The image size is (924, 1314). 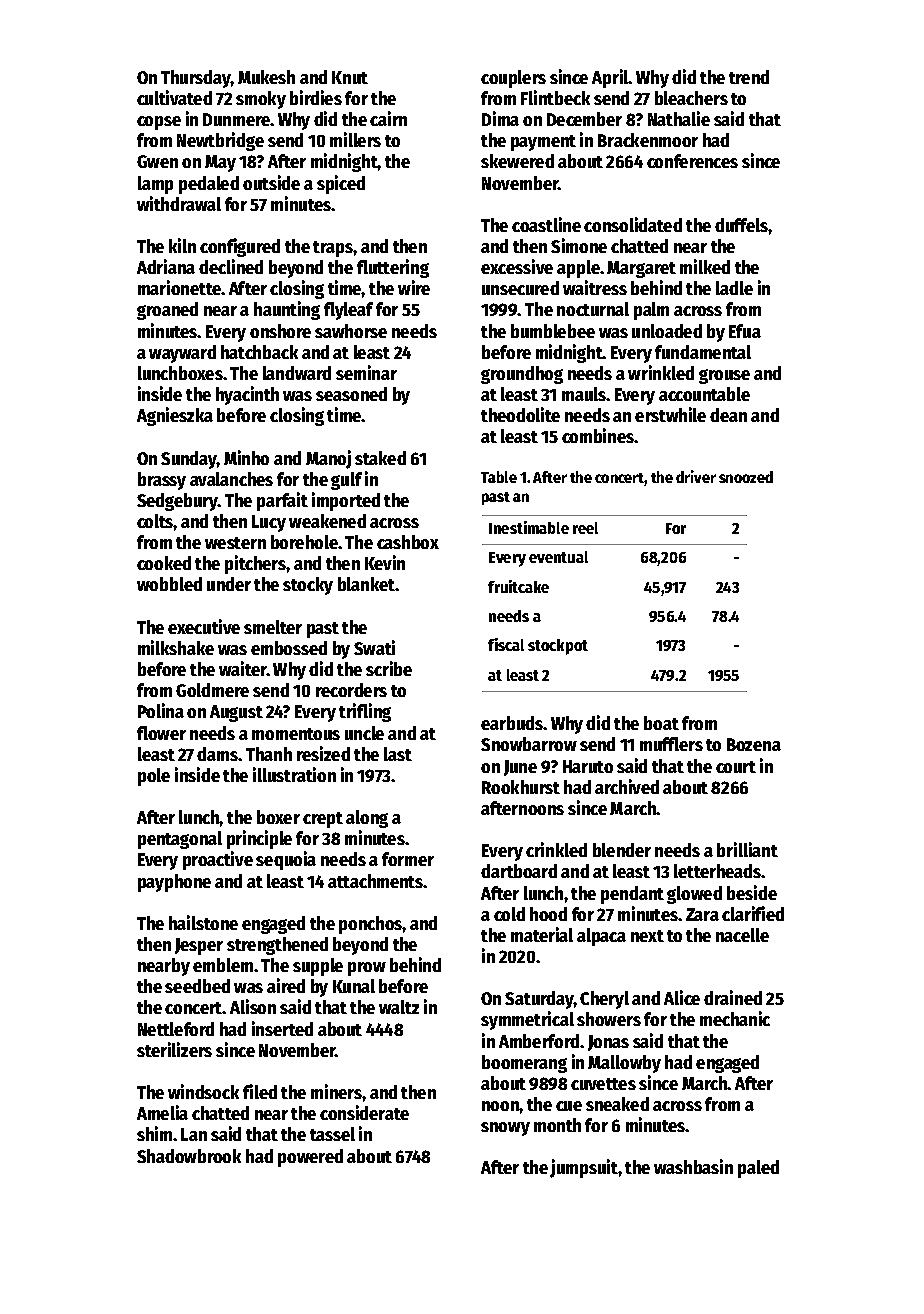 What do you see at coordinates (169, 584) in the document?
I see `wobbled` at bounding box center [169, 584].
